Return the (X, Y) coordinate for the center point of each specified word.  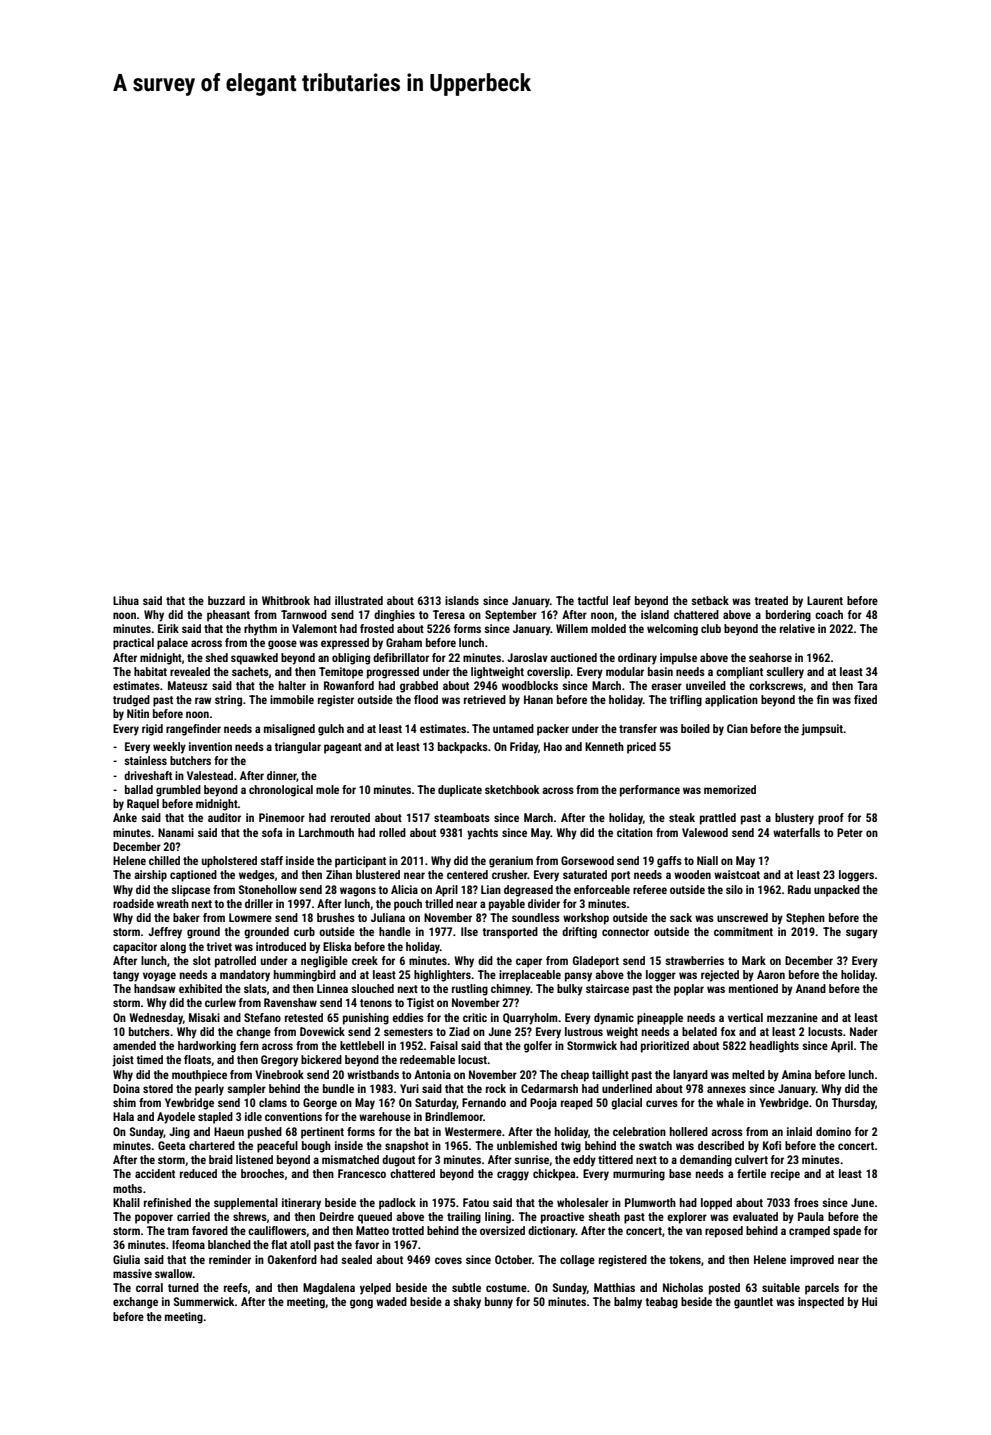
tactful (592, 600)
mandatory (245, 976)
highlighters (442, 976)
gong (361, 1304)
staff (271, 860)
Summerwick (204, 1301)
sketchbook (512, 789)
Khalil (126, 1202)
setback (710, 600)
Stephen (805, 919)
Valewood (705, 832)
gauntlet (753, 1303)
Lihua (126, 600)
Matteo (372, 1230)
